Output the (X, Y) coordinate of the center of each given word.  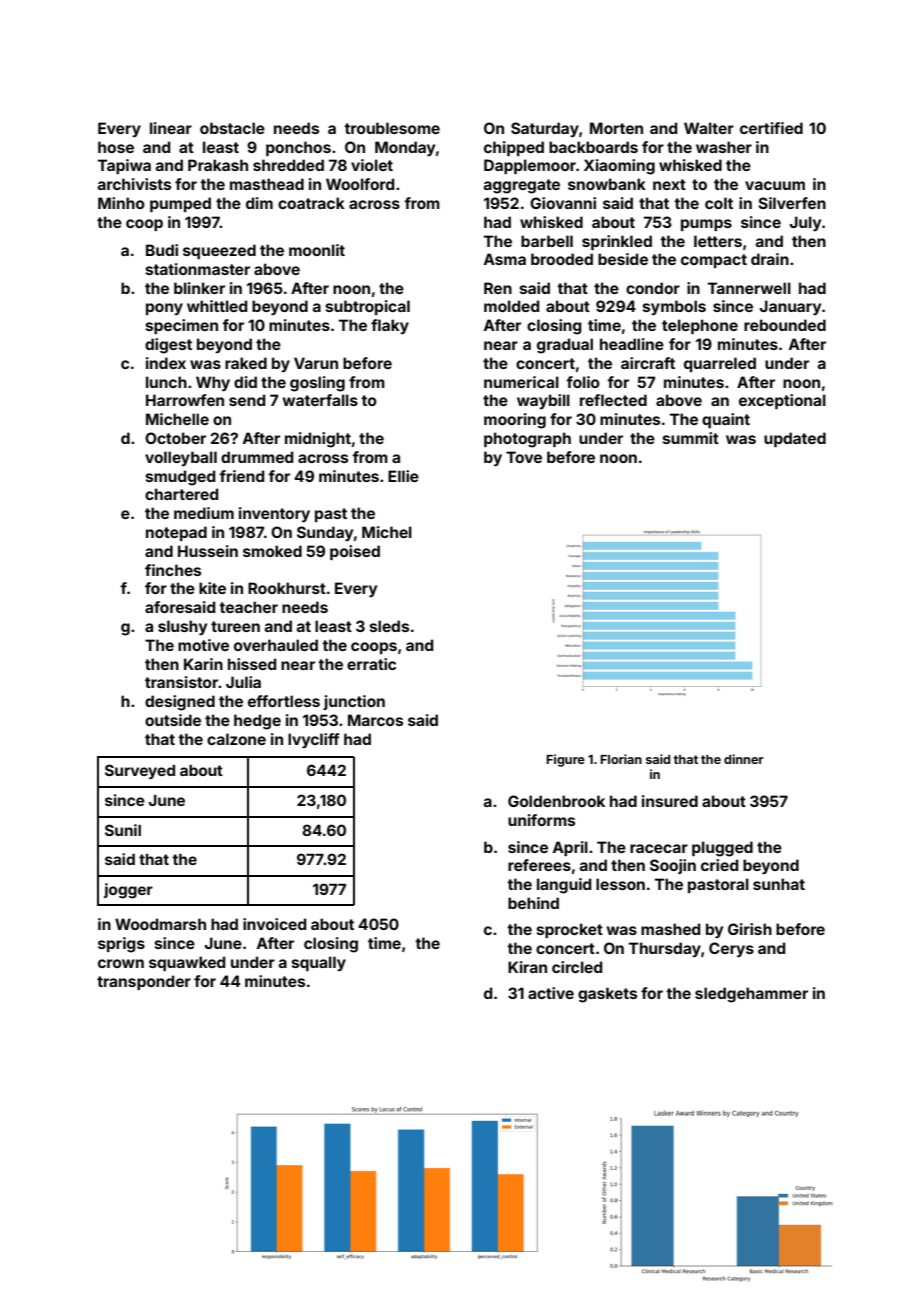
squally (319, 963)
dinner (744, 759)
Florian (621, 759)
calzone (236, 739)
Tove (524, 457)
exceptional (782, 401)
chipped (514, 148)
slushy (182, 627)
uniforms (541, 820)
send (247, 400)
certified (771, 128)
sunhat (779, 884)
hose (116, 147)
